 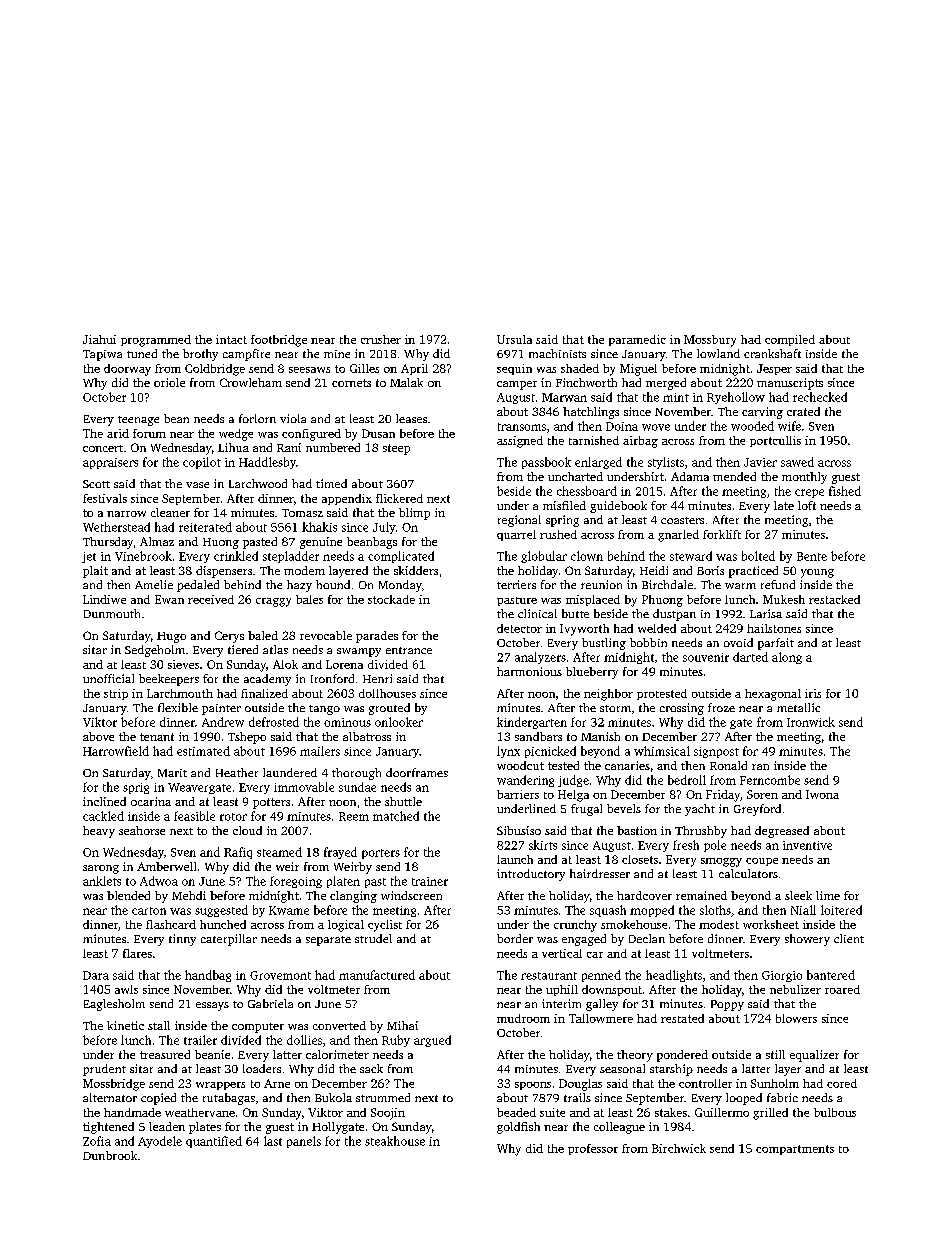 What do you see at coordinates (401, 557) in the page?
I see `complicated` at bounding box center [401, 557].
